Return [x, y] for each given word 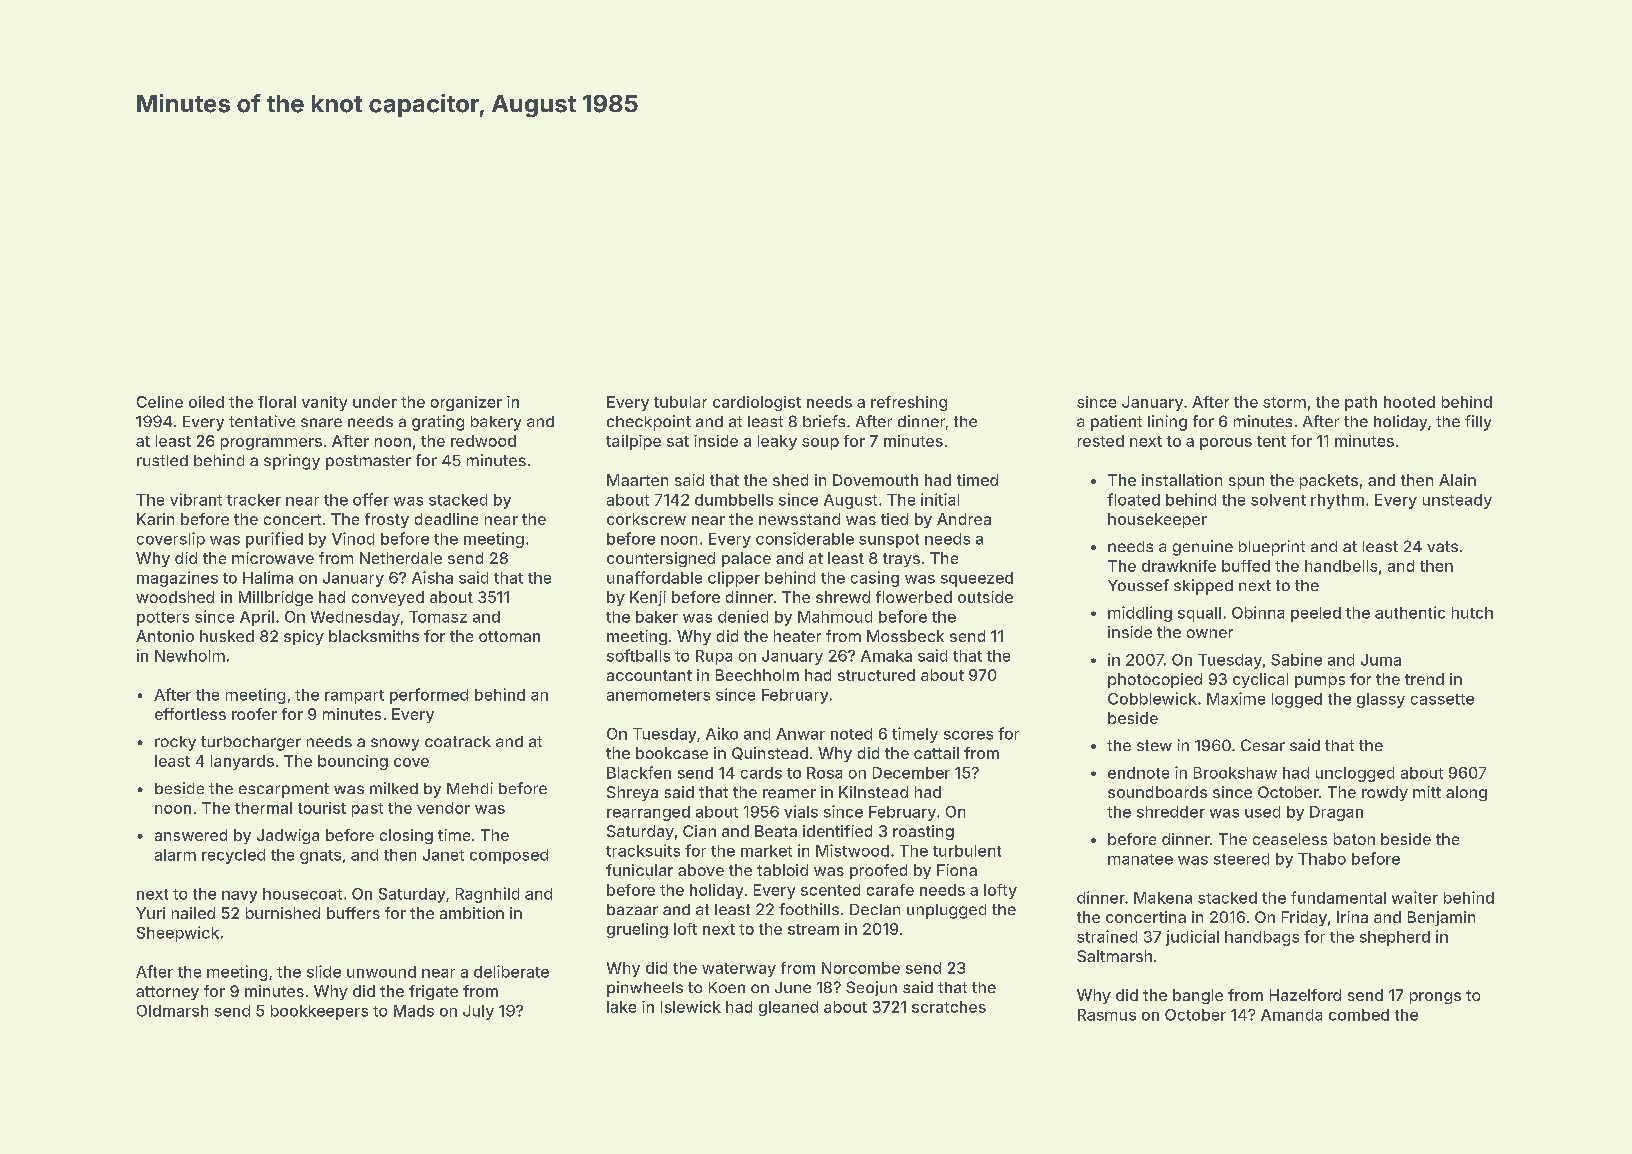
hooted [1409, 402]
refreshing [909, 403]
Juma [1381, 660]
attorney [167, 993]
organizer [466, 403]
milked [394, 788]
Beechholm [757, 675]
